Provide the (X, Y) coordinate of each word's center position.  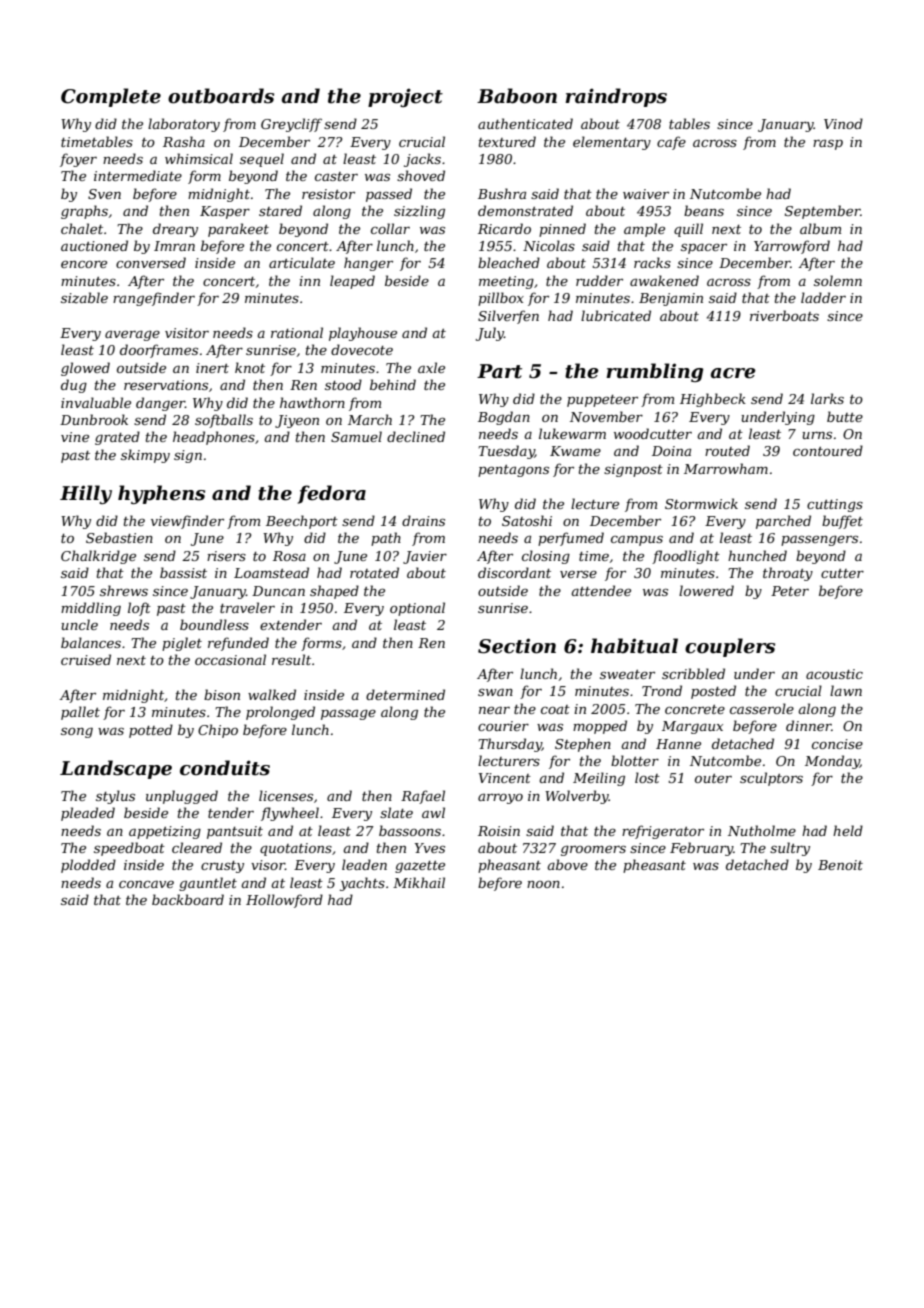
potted (151, 731)
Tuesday (506, 452)
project (405, 97)
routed (727, 450)
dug (74, 386)
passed (389, 195)
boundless (214, 624)
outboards (221, 96)
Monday (832, 762)
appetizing (165, 832)
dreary (175, 230)
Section (517, 646)
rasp (828, 144)
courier (503, 726)
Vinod (843, 123)
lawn (846, 690)
